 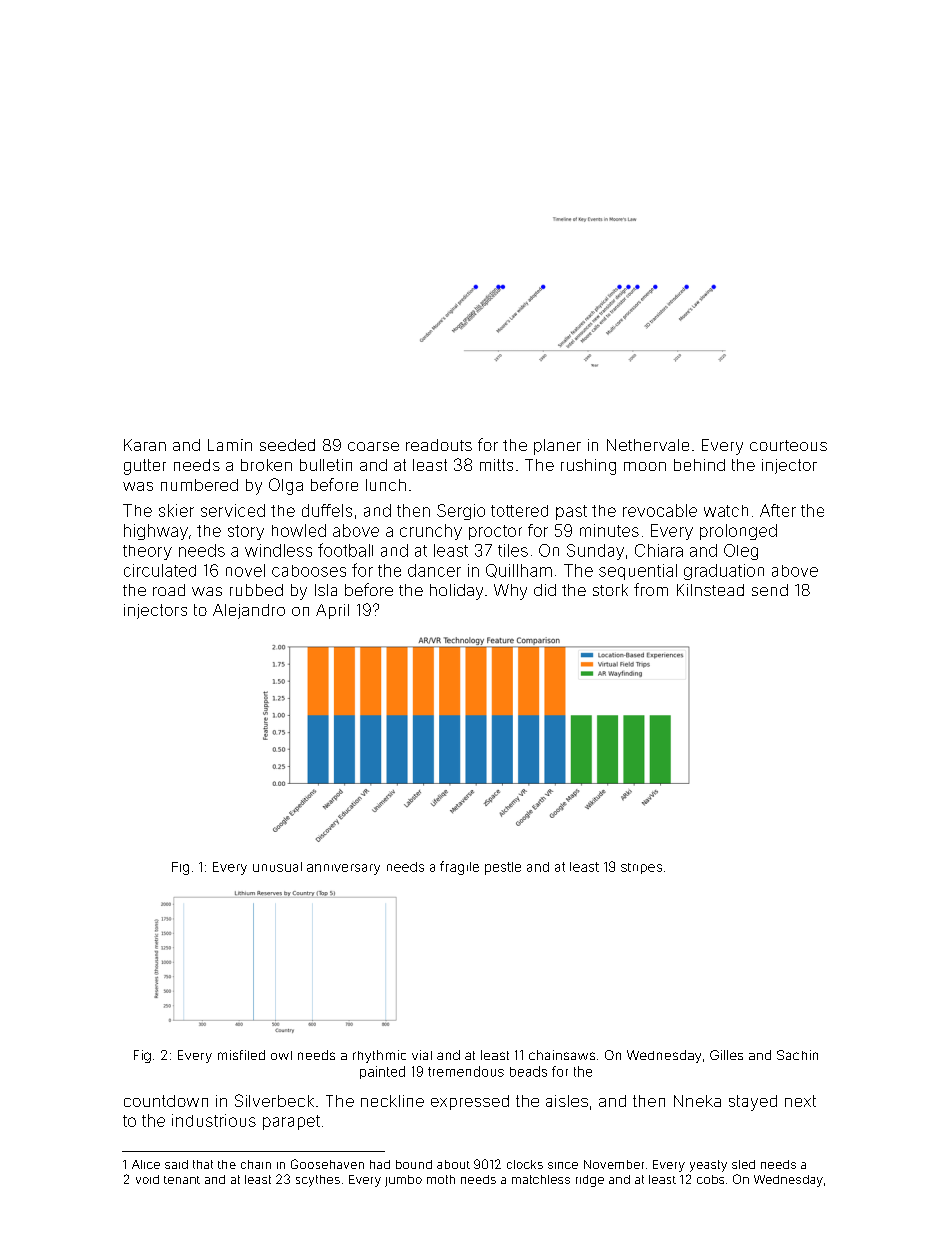 What do you see at coordinates (169, 590) in the screenshot?
I see `road` at bounding box center [169, 590].
